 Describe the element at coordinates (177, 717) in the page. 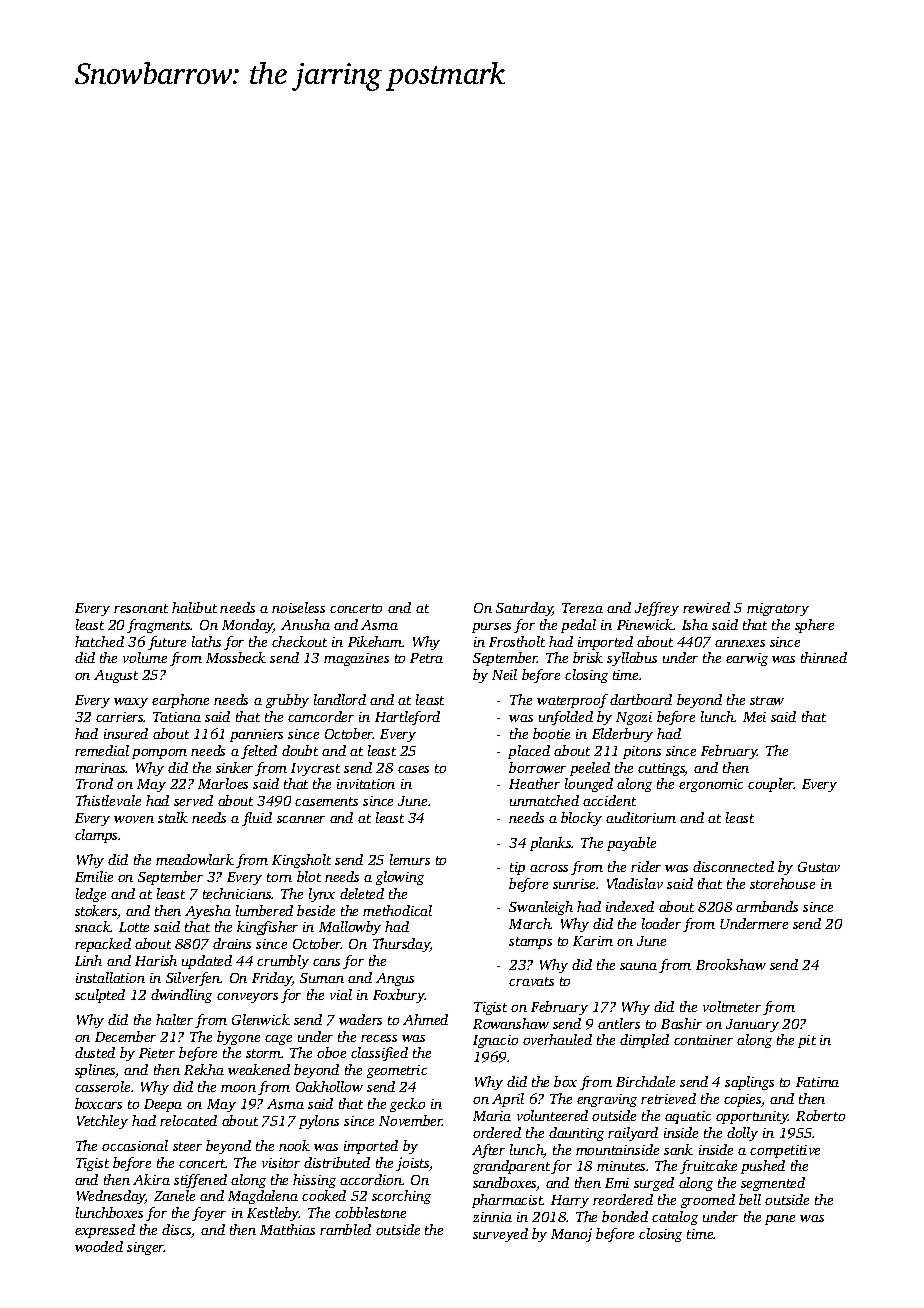

I see `Tatiana` at that location.
